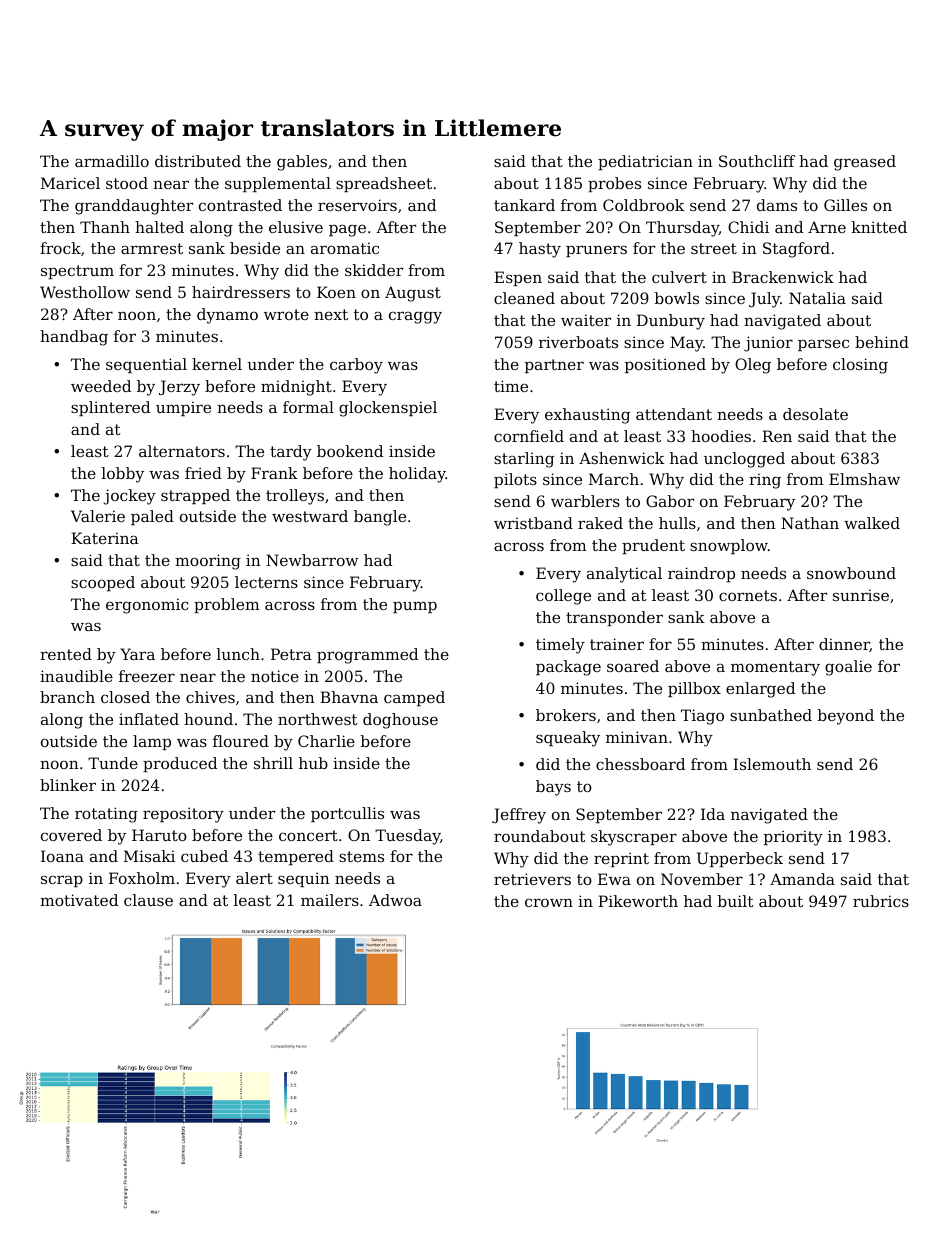 The height and width of the page is (1233, 952). Describe the element at coordinates (384, 184) in the page. I see `spreadsheet` at that location.
